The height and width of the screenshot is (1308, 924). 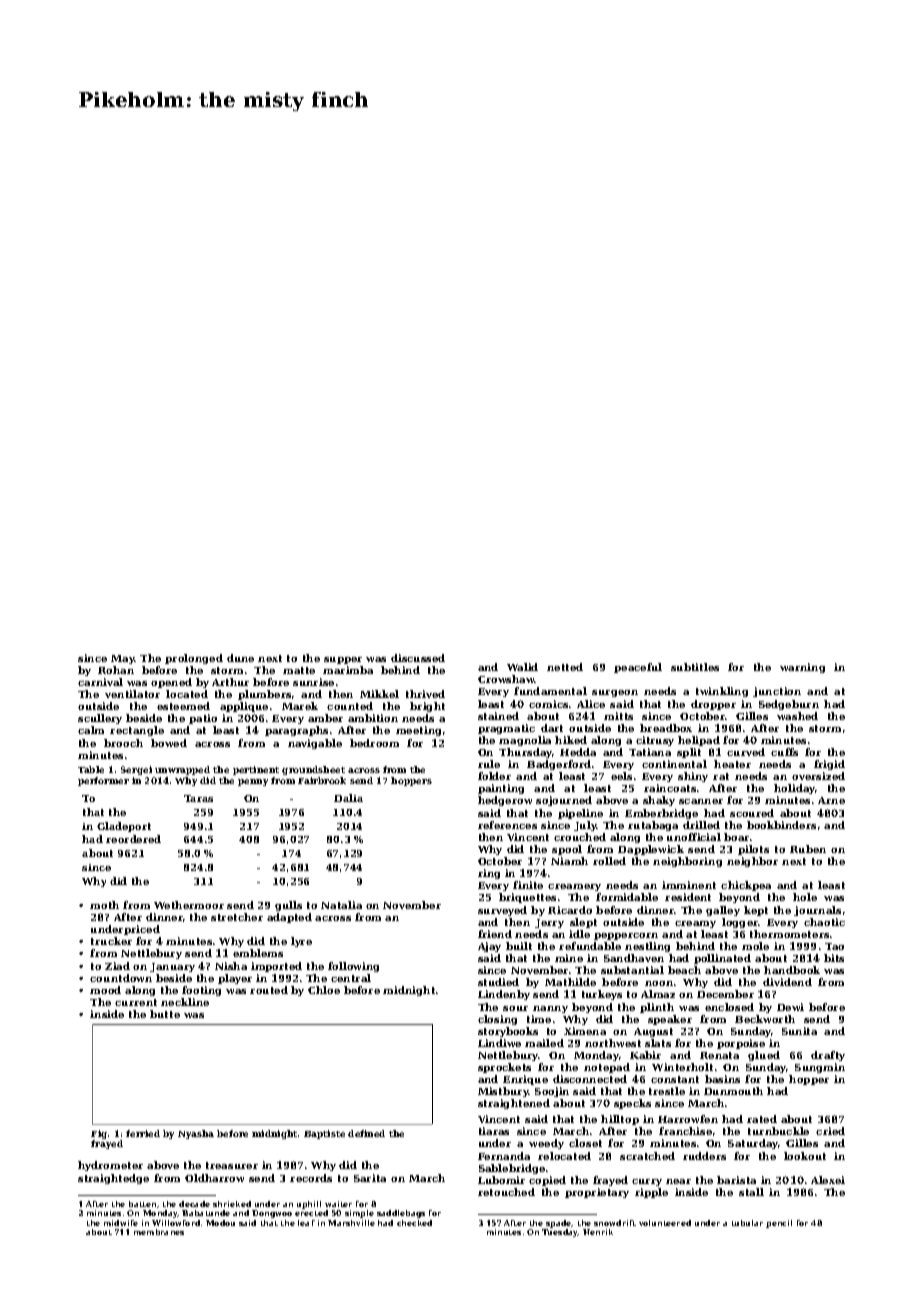 I want to click on bookbinders, so click(x=781, y=825).
